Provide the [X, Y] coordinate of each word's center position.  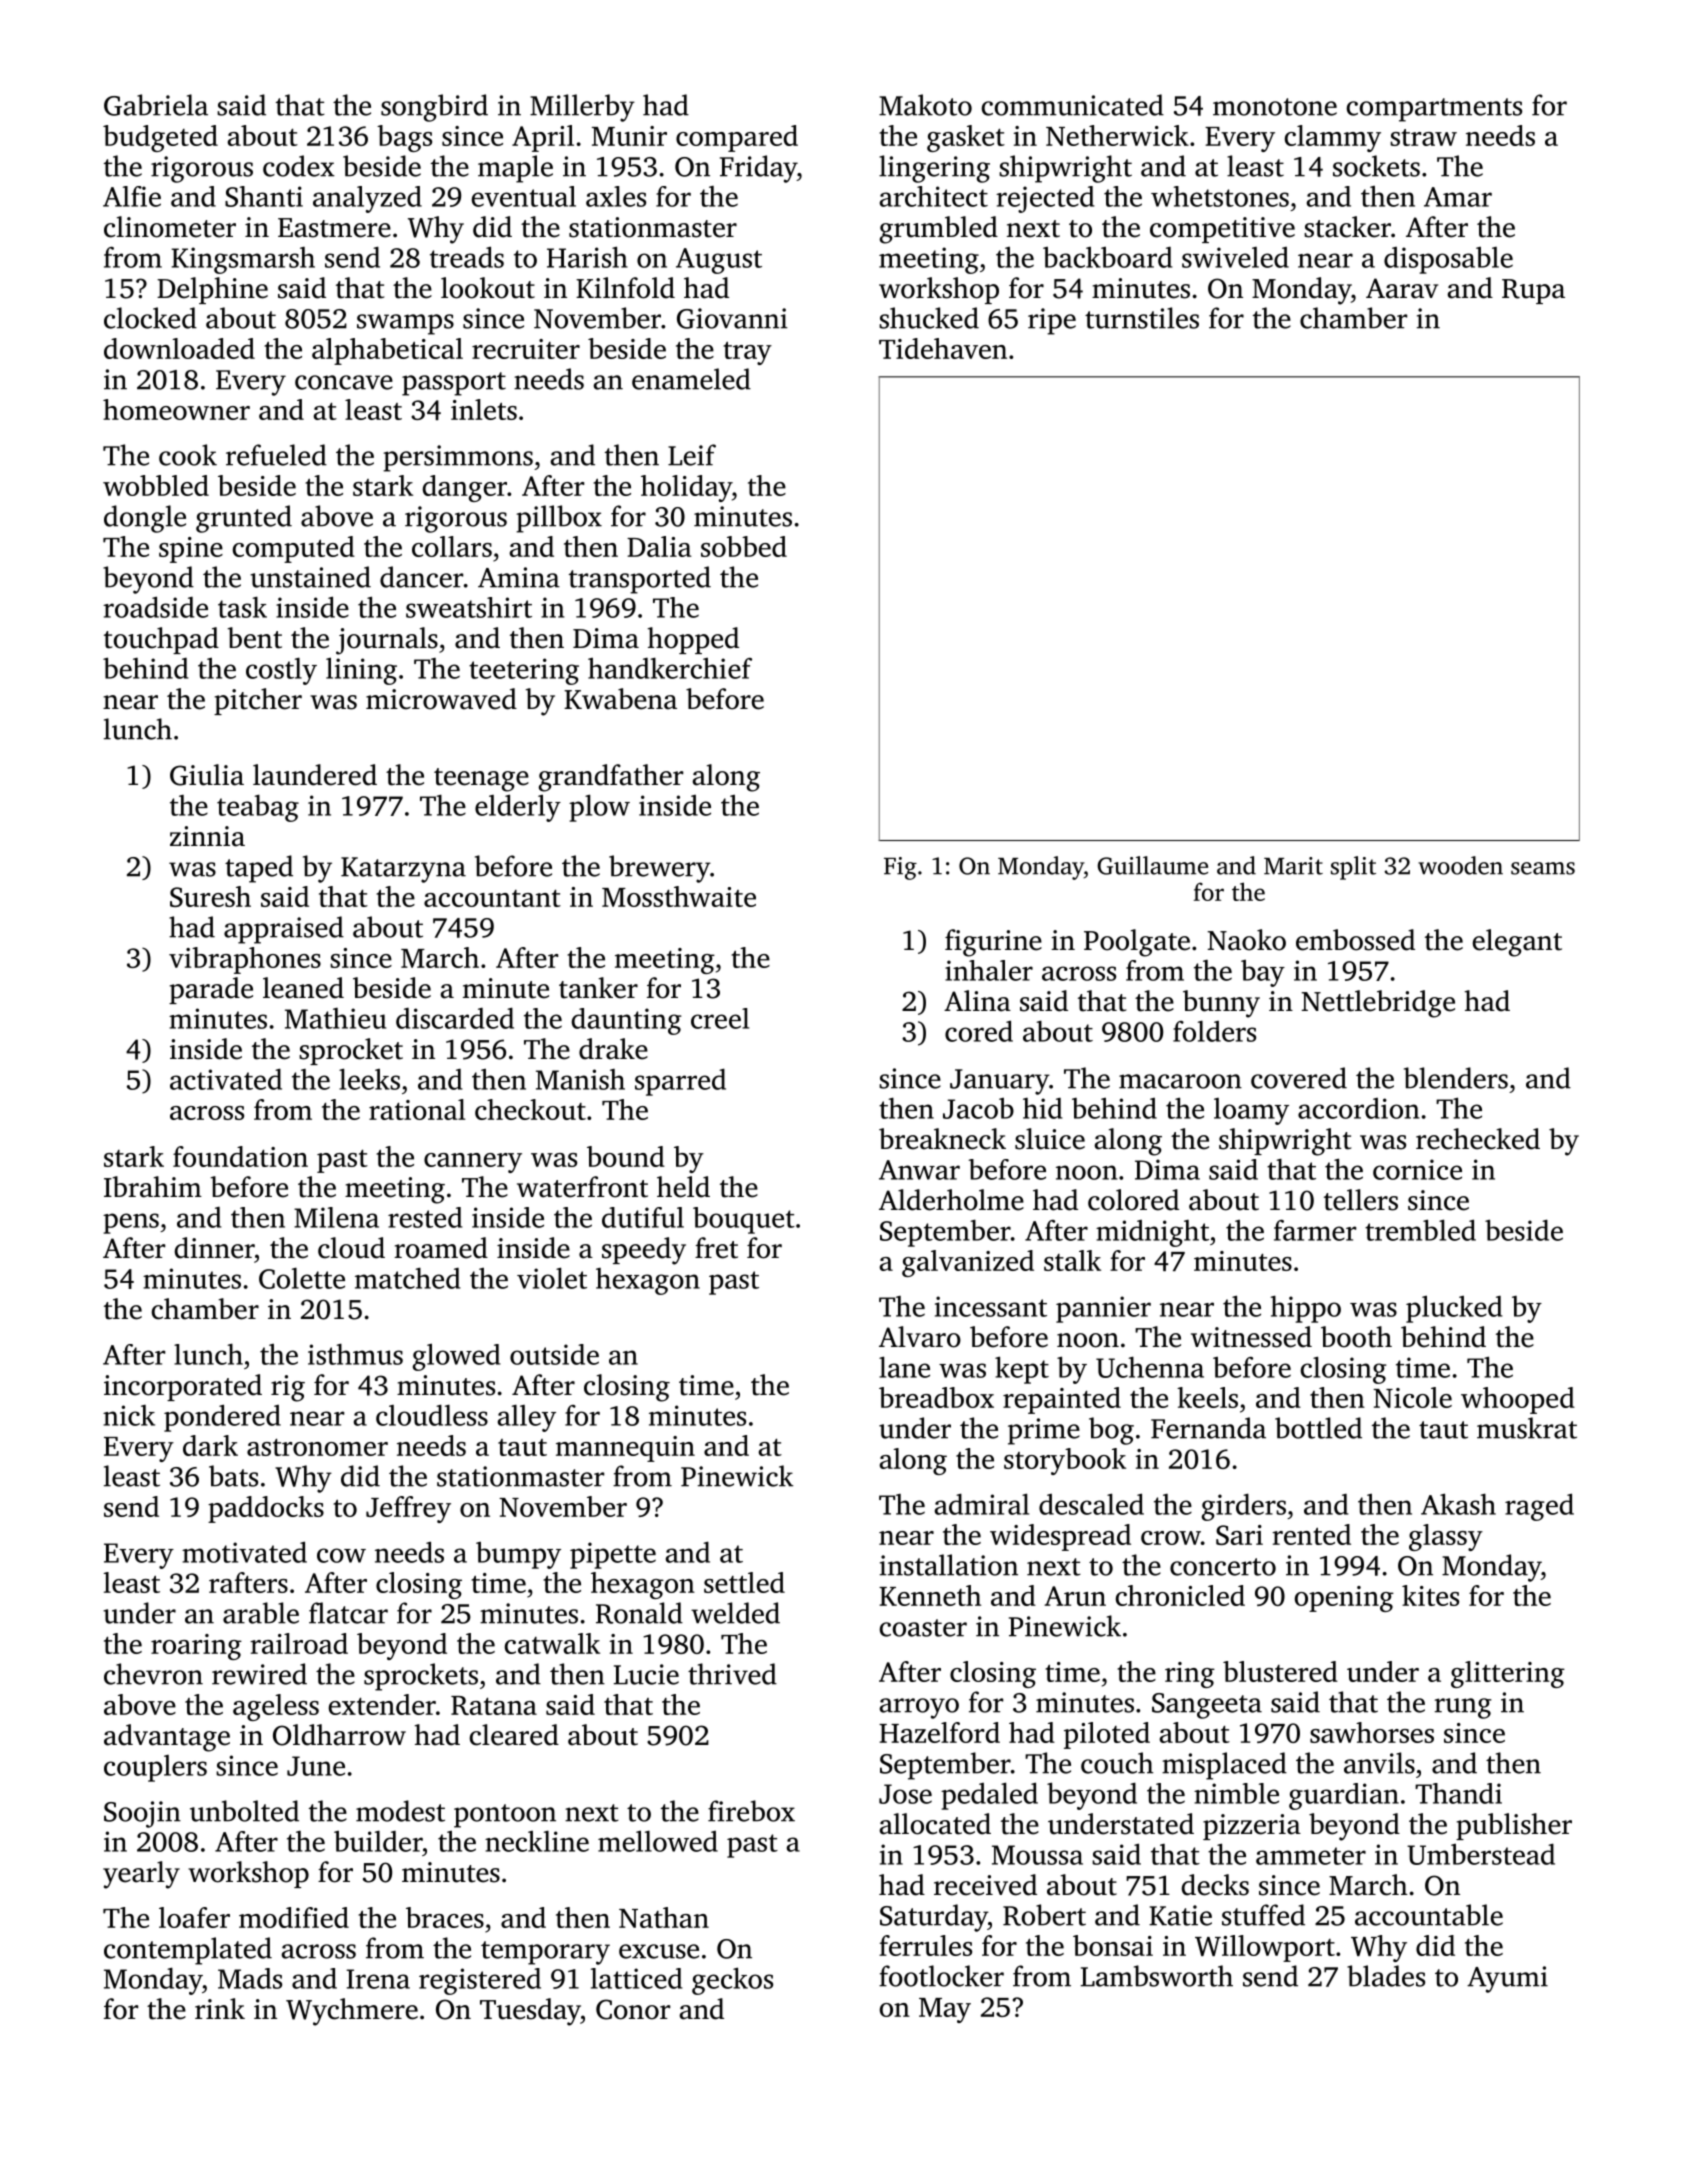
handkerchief [670, 668]
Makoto [925, 105]
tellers [1361, 1200]
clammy [1333, 138]
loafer [194, 1917]
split [1353, 868]
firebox [751, 1811]
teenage [481, 780]
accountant [492, 898]
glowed [457, 1357]
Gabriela [156, 105]
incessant [991, 1306]
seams [1543, 868]
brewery [659, 869]
